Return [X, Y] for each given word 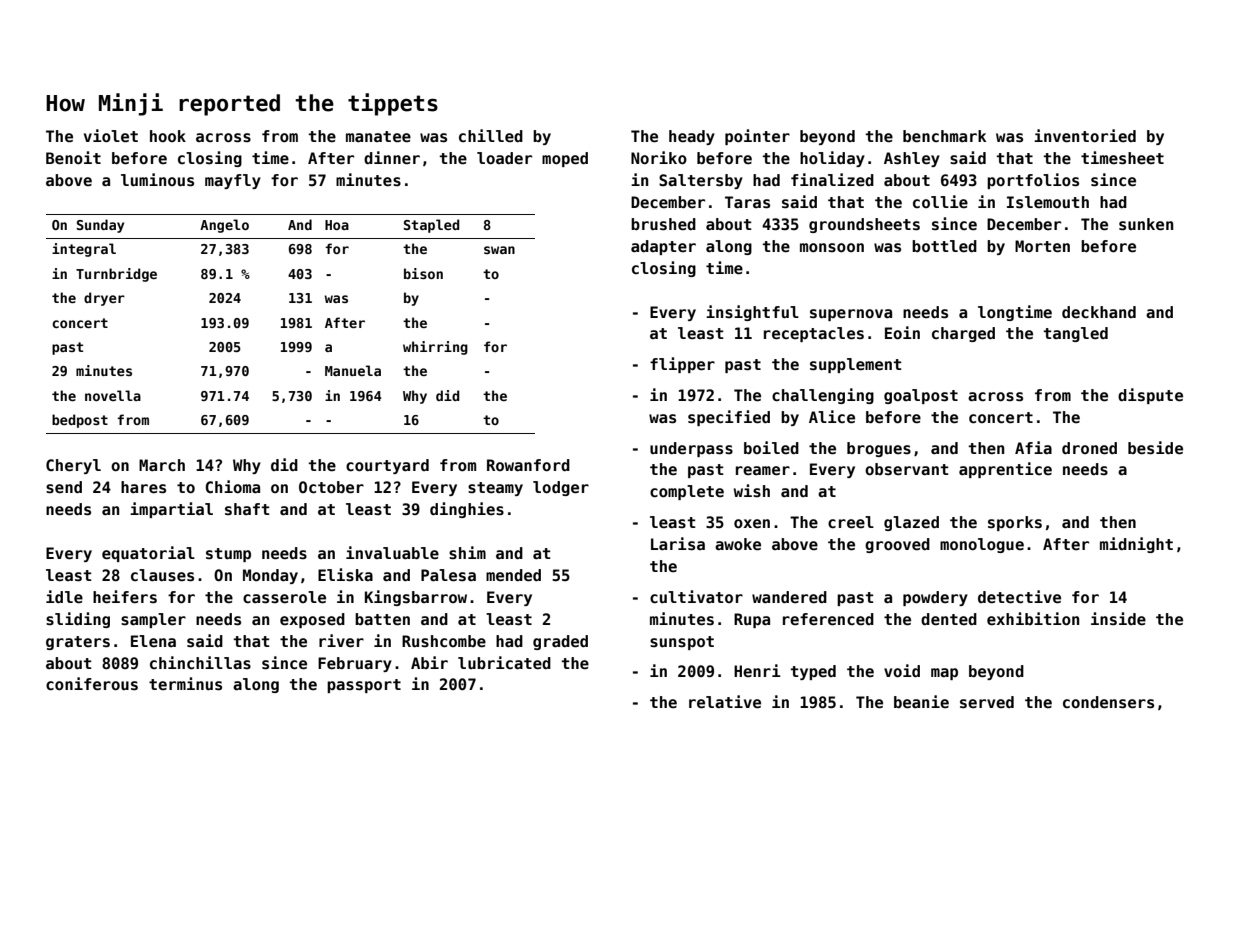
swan [499, 250]
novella [113, 395]
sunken [1146, 224]
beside [1155, 448]
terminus [185, 684]
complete [687, 492]
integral [84, 250]
